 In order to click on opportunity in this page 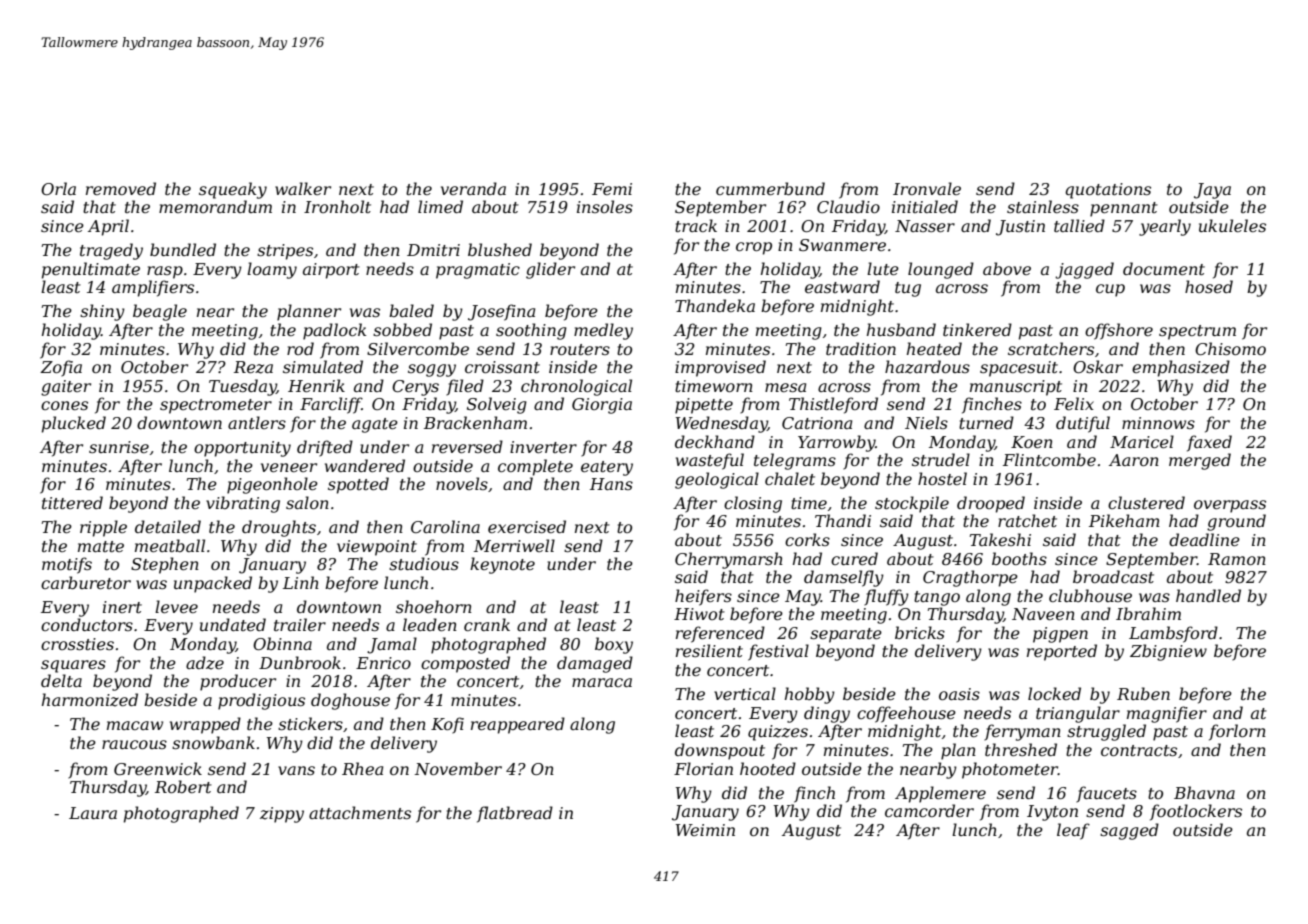, I will do `click(242, 449)`.
